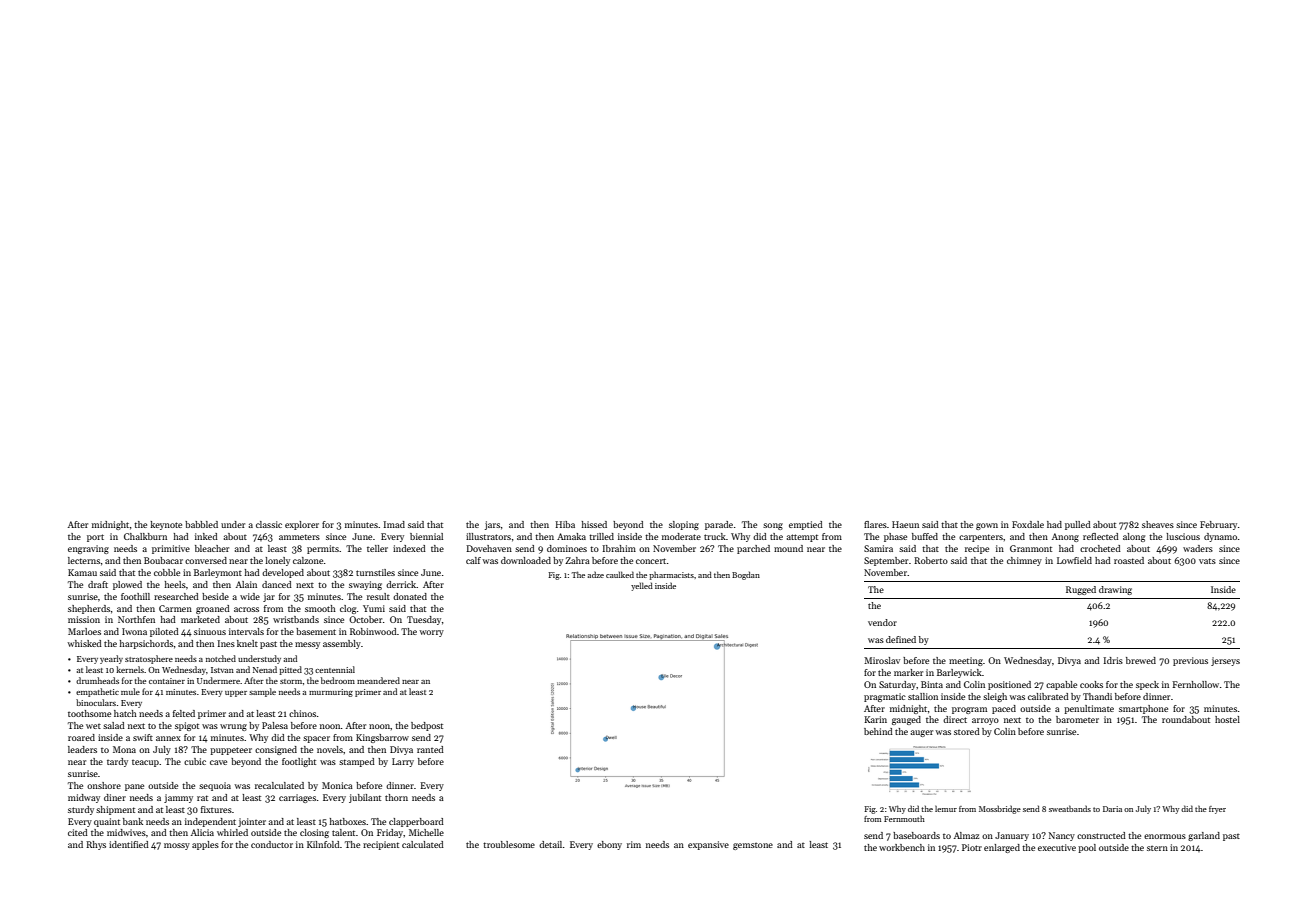 This screenshot has height=924, width=1308. Describe the element at coordinates (882, 622) in the screenshot. I see `vendor` at that location.
